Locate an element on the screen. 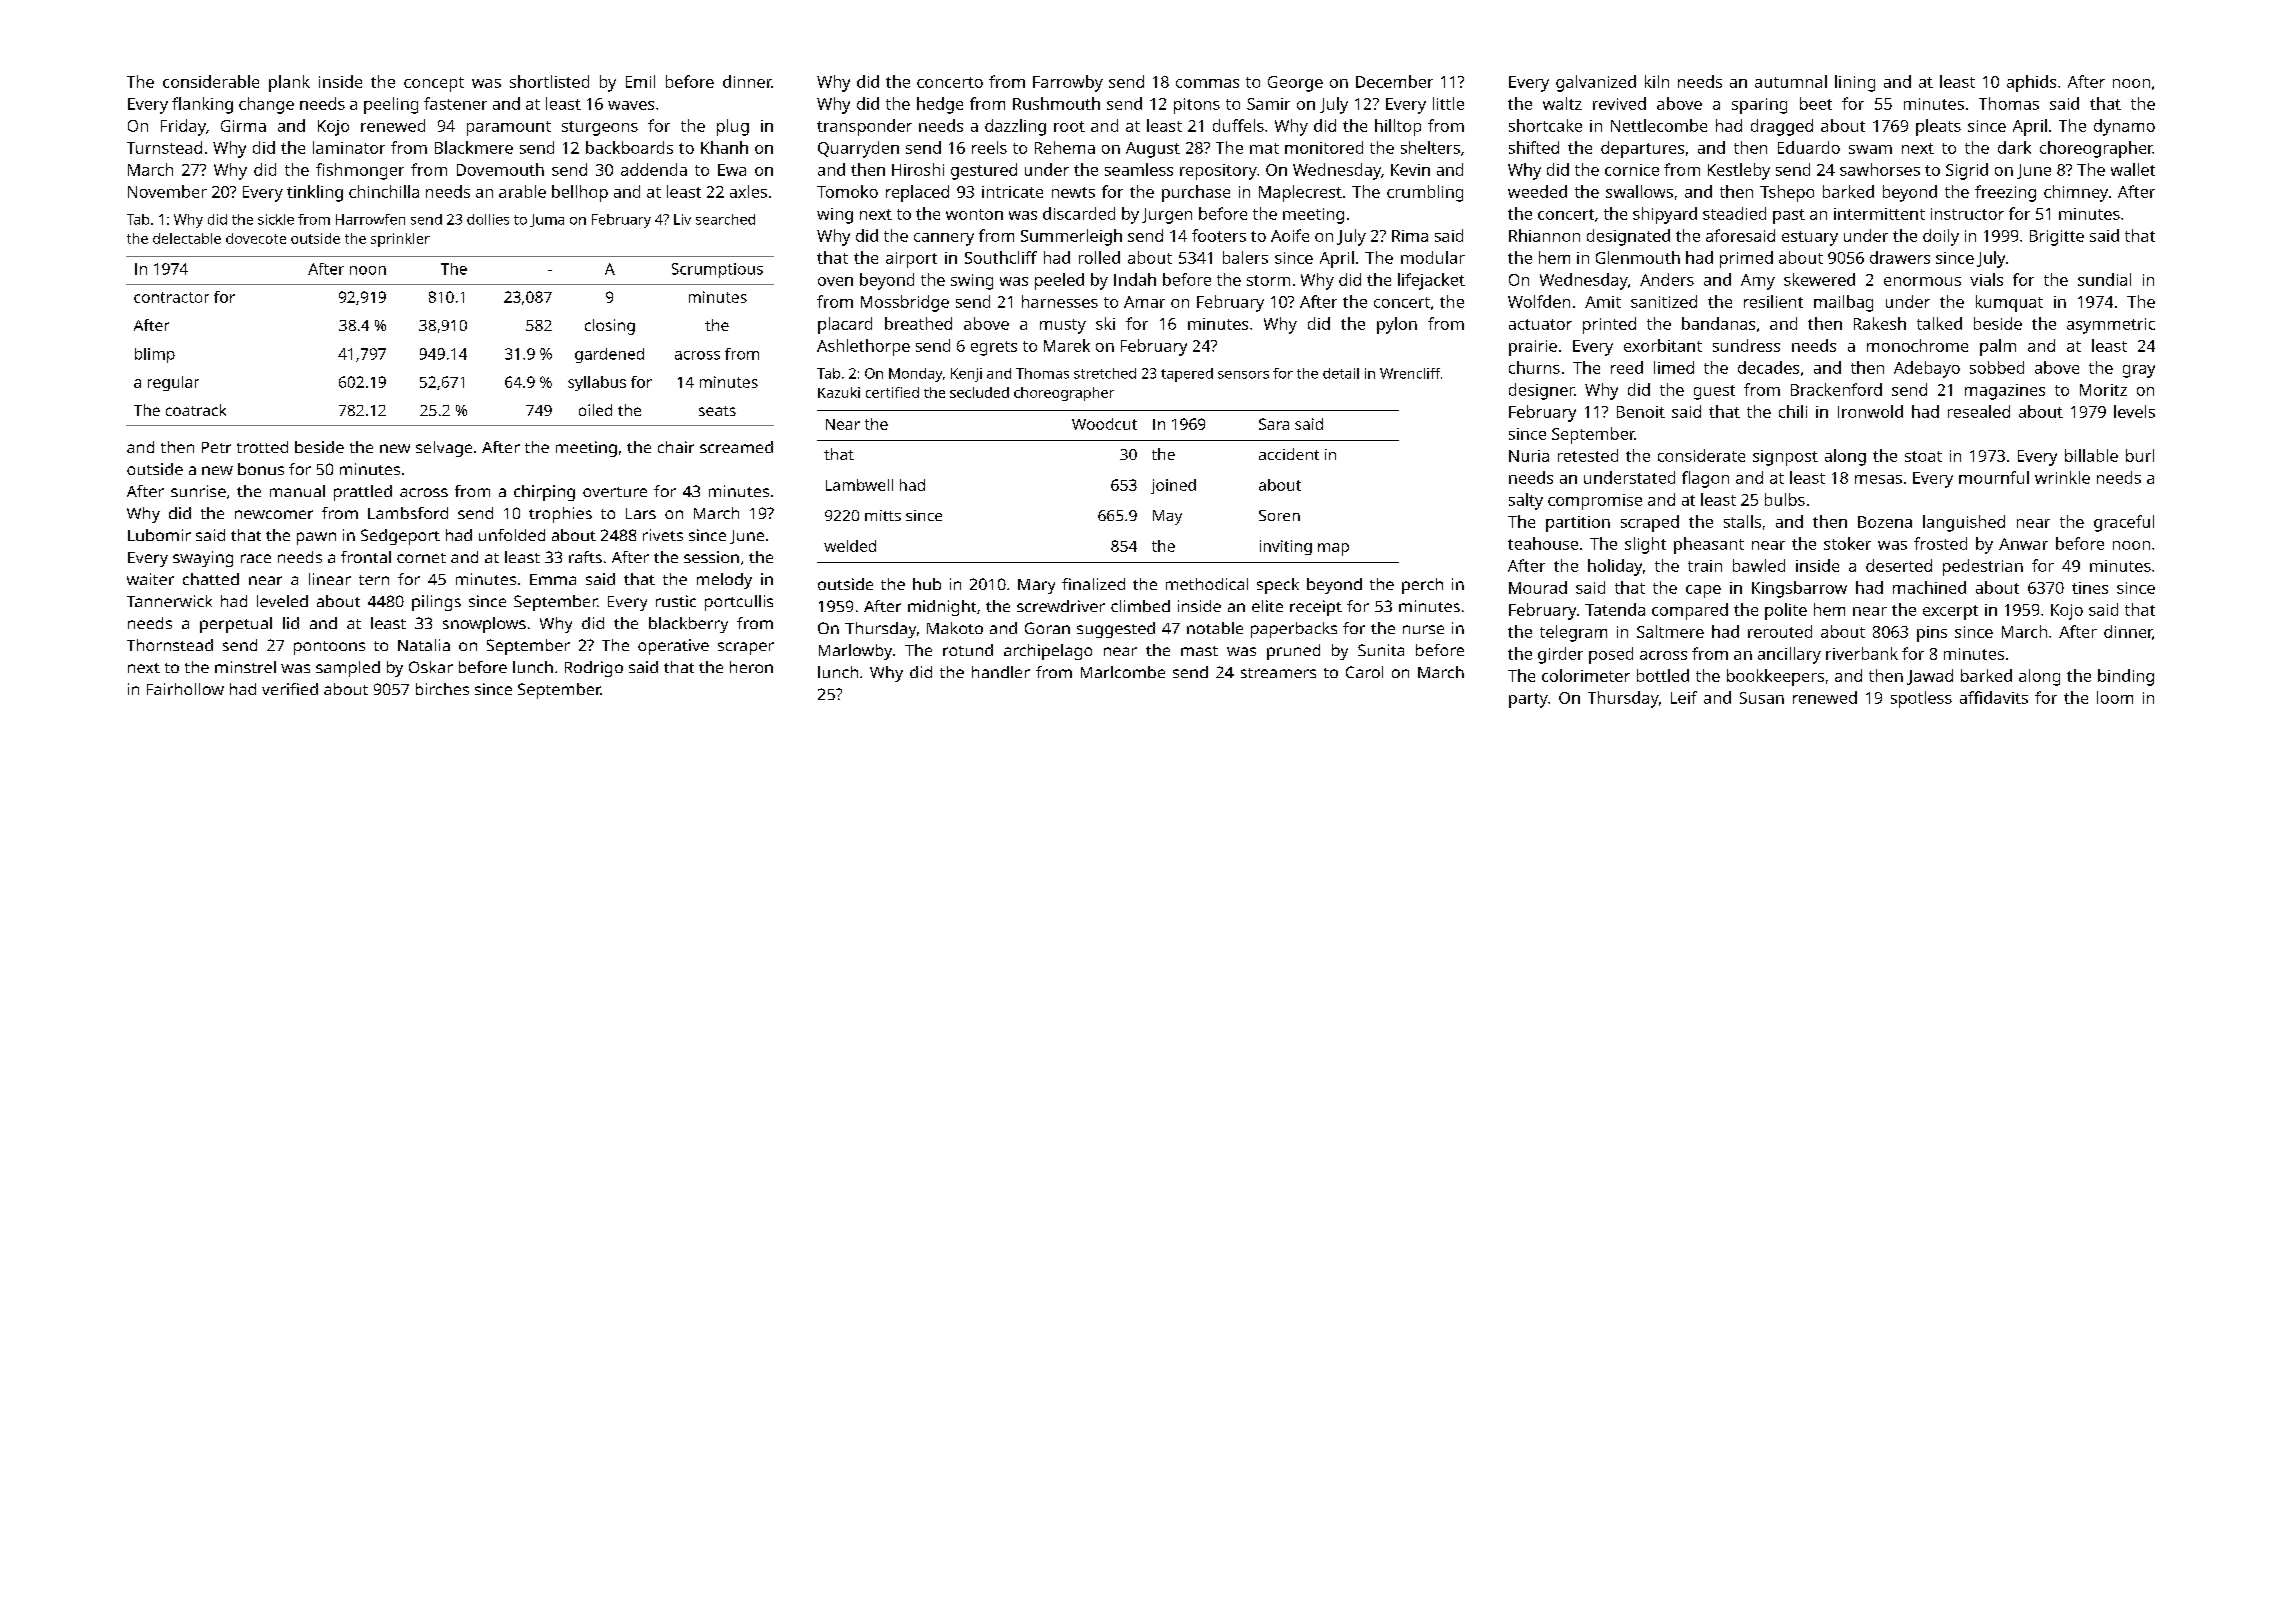 The height and width of the screenshot is (1614, 2282). talked is located at coordinates (1939, 323).
